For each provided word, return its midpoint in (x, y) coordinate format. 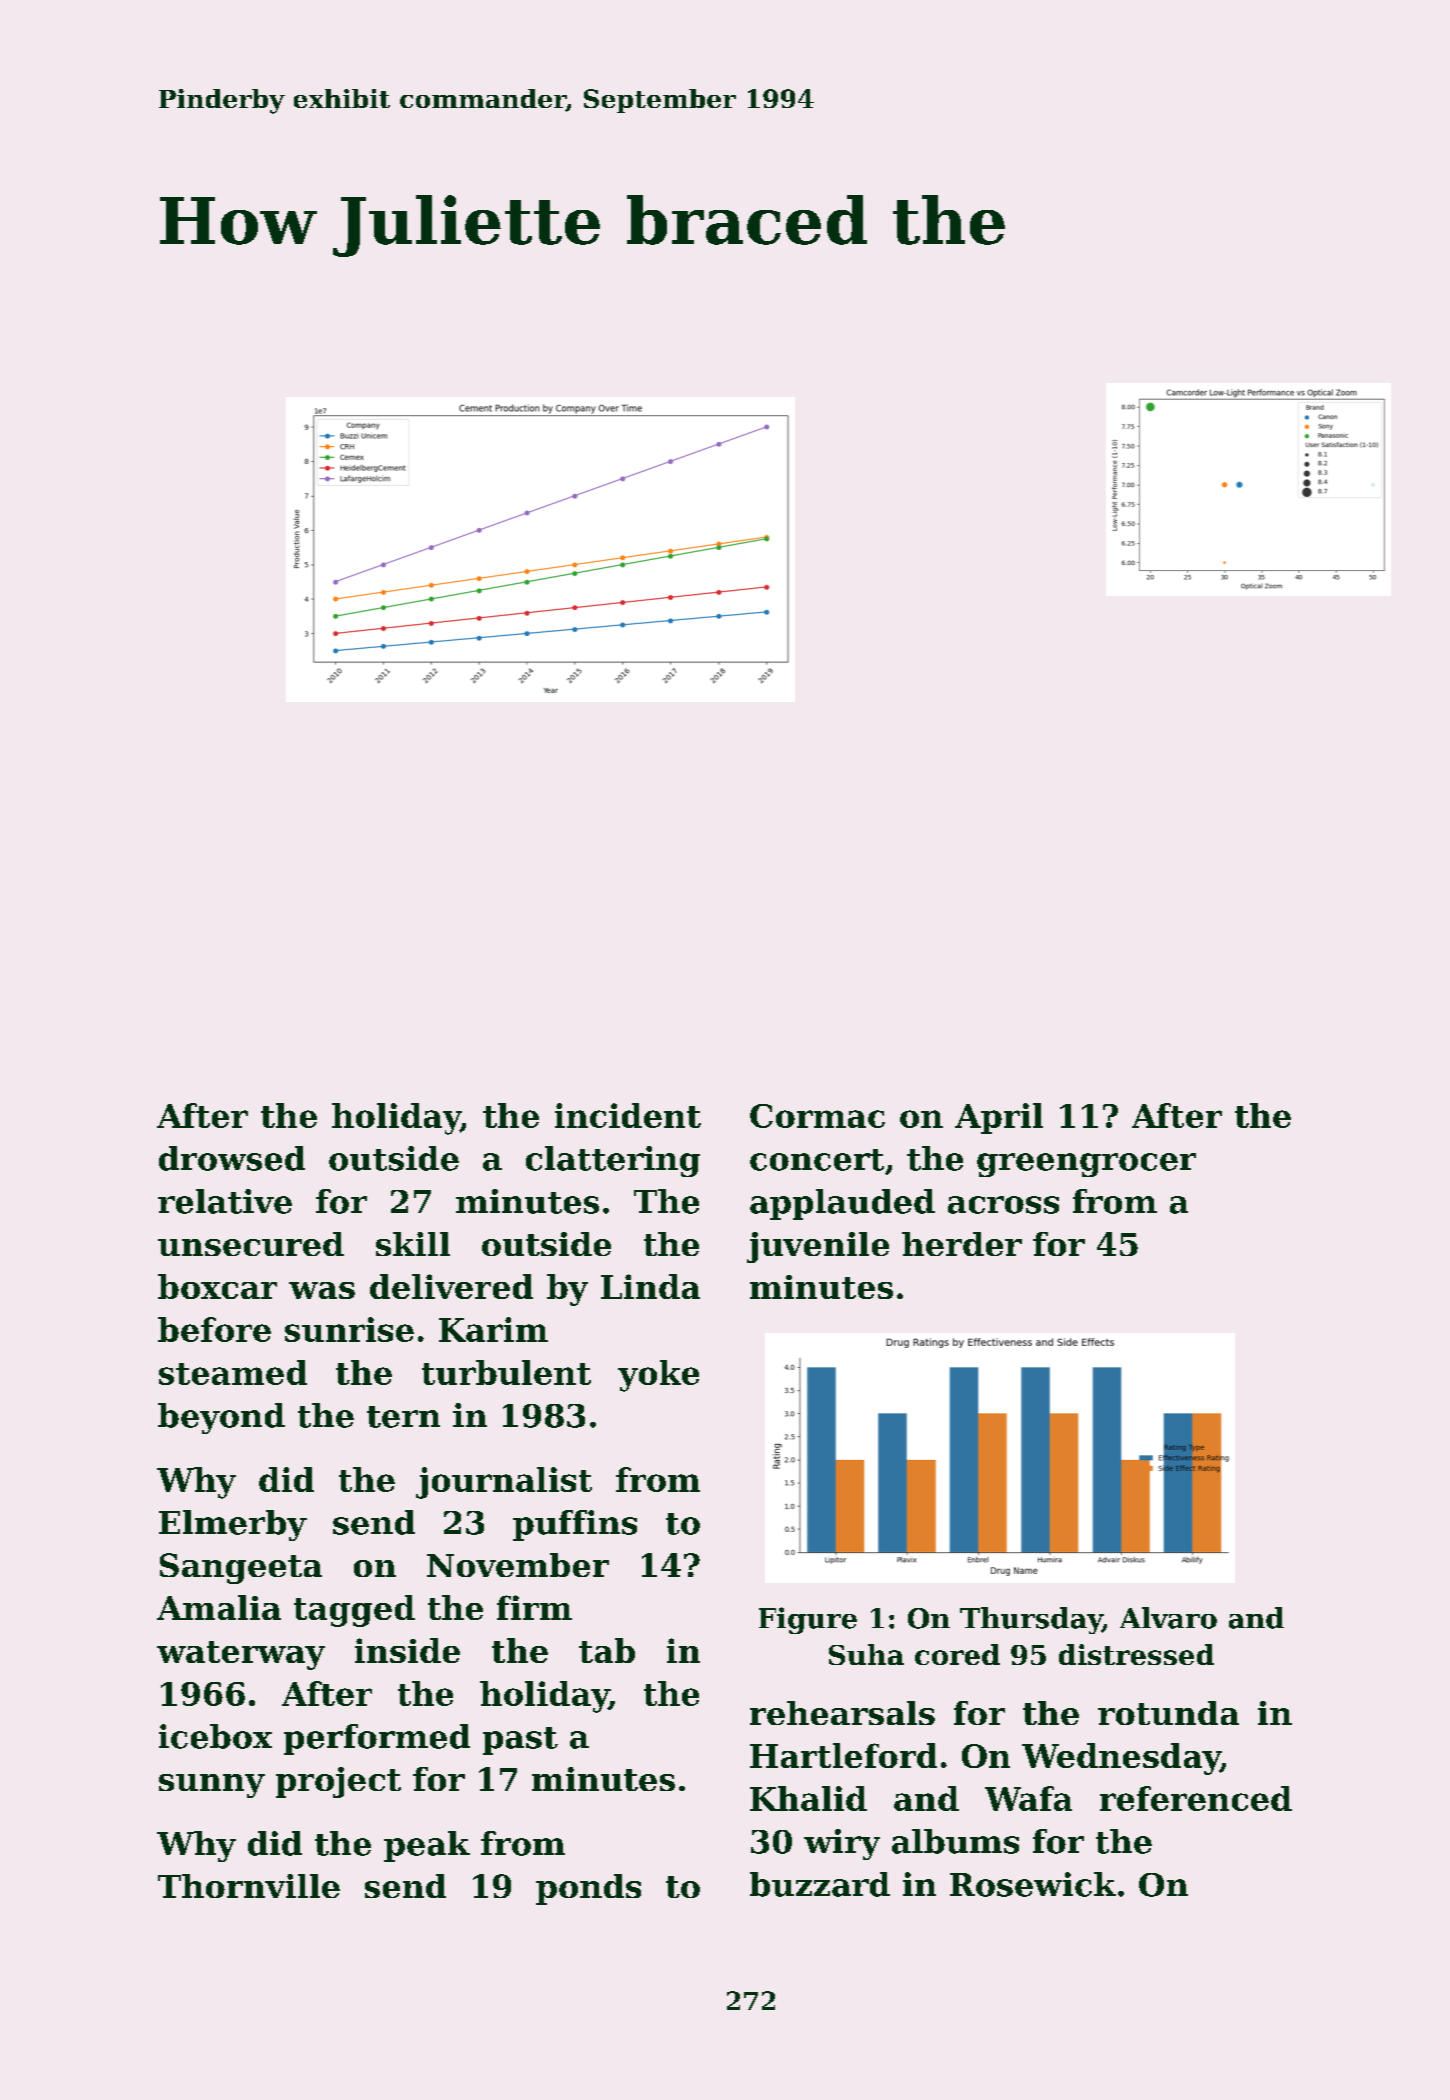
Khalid (808, 1798)
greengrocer (1086, 1165)
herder (962, 1244)
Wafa (1028, 1798)
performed (377, 1739)
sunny (212, 1786)
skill (413, 1244)
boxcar (217, 1286)
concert (817, 1160)
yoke (658, 1376)
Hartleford (843, 1755)
